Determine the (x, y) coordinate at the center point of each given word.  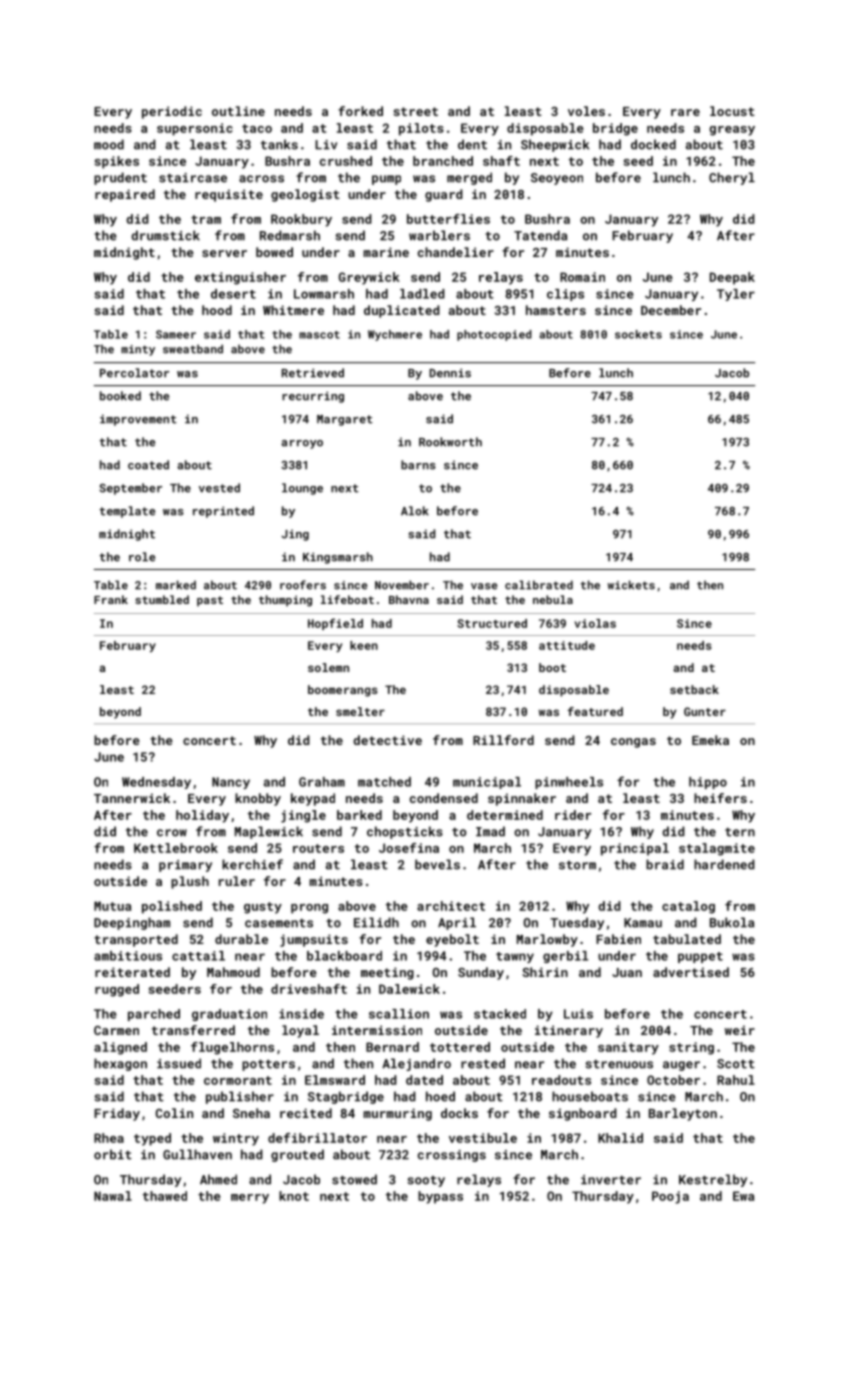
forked (360, 111)
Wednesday (156, 783)
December (671, 310)
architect (451, 906)
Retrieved (313, 373)
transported (136, 940)
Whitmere (293, 310)
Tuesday (577, 923)
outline (238, 111)
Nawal (113, 1196)
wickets (631, 585)
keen (364, 645)
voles (586, 111)
